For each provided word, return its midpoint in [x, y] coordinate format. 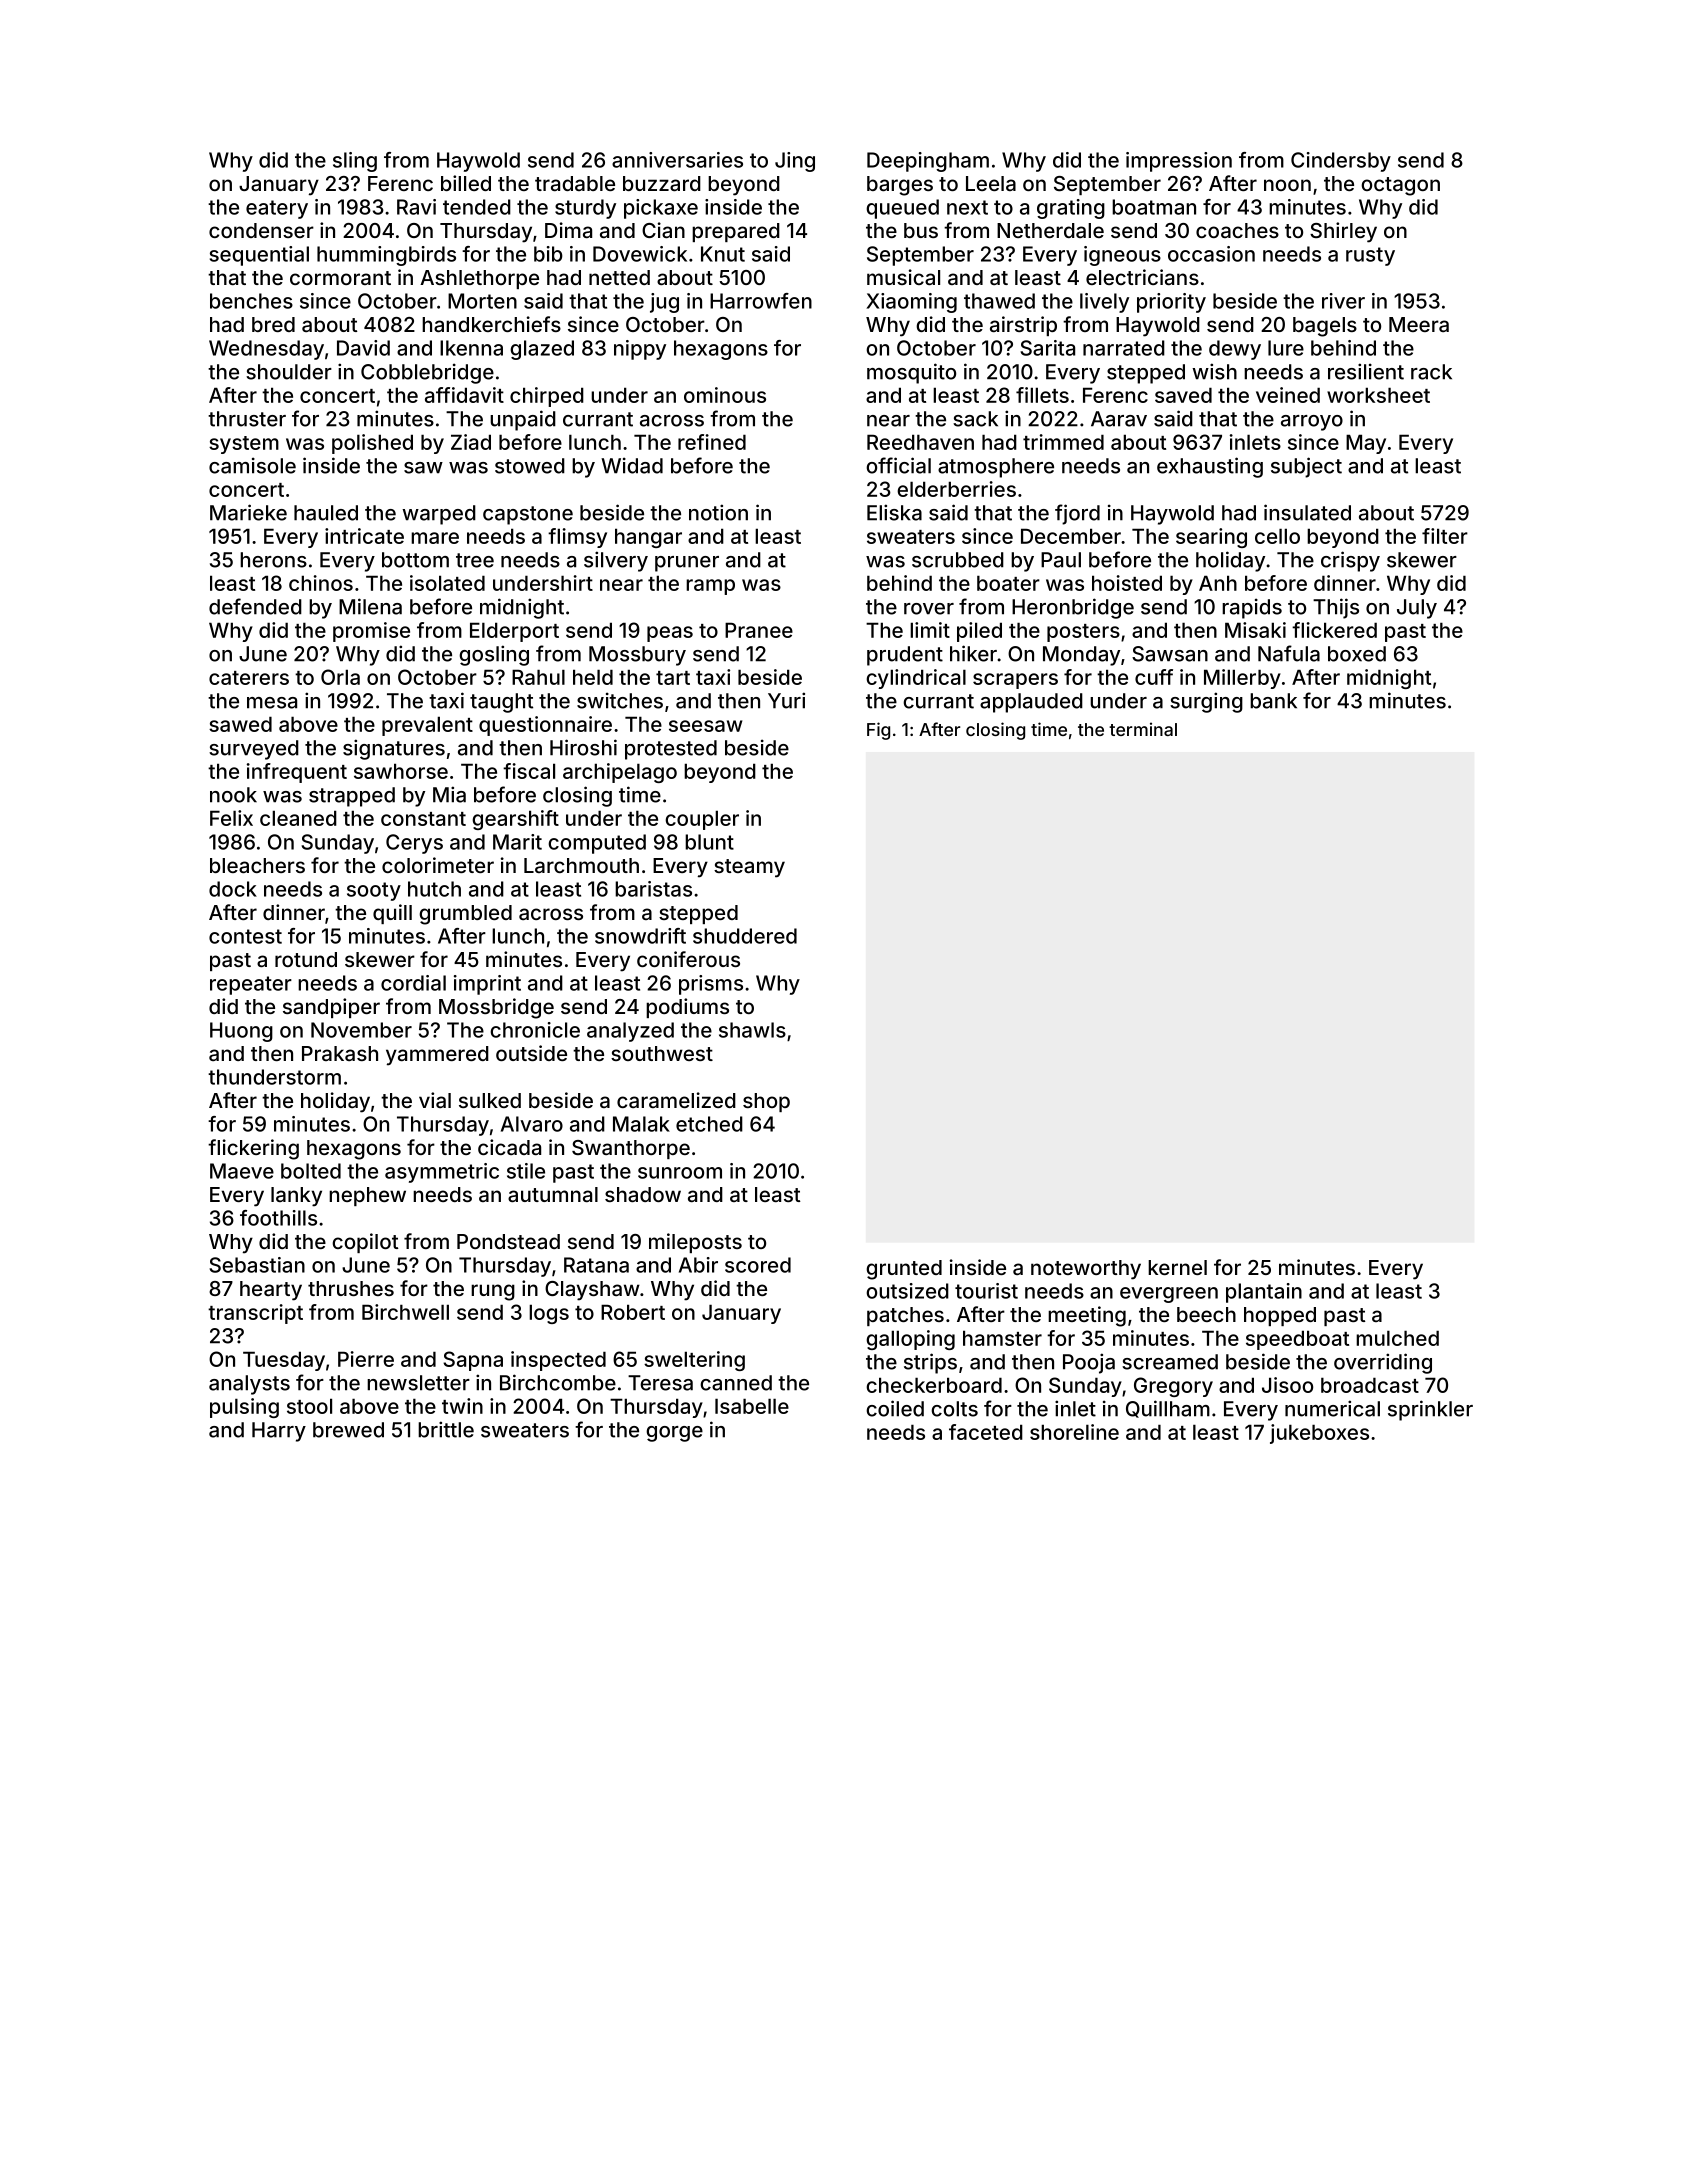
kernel [1177, 1267]
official [898, 465]
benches [251, 301]
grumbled [465, 915]
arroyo [1312, 423]
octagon [1400, 186]
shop [766, 1102]
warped [439, 515]
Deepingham [928, 162]
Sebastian [257, 1265]
